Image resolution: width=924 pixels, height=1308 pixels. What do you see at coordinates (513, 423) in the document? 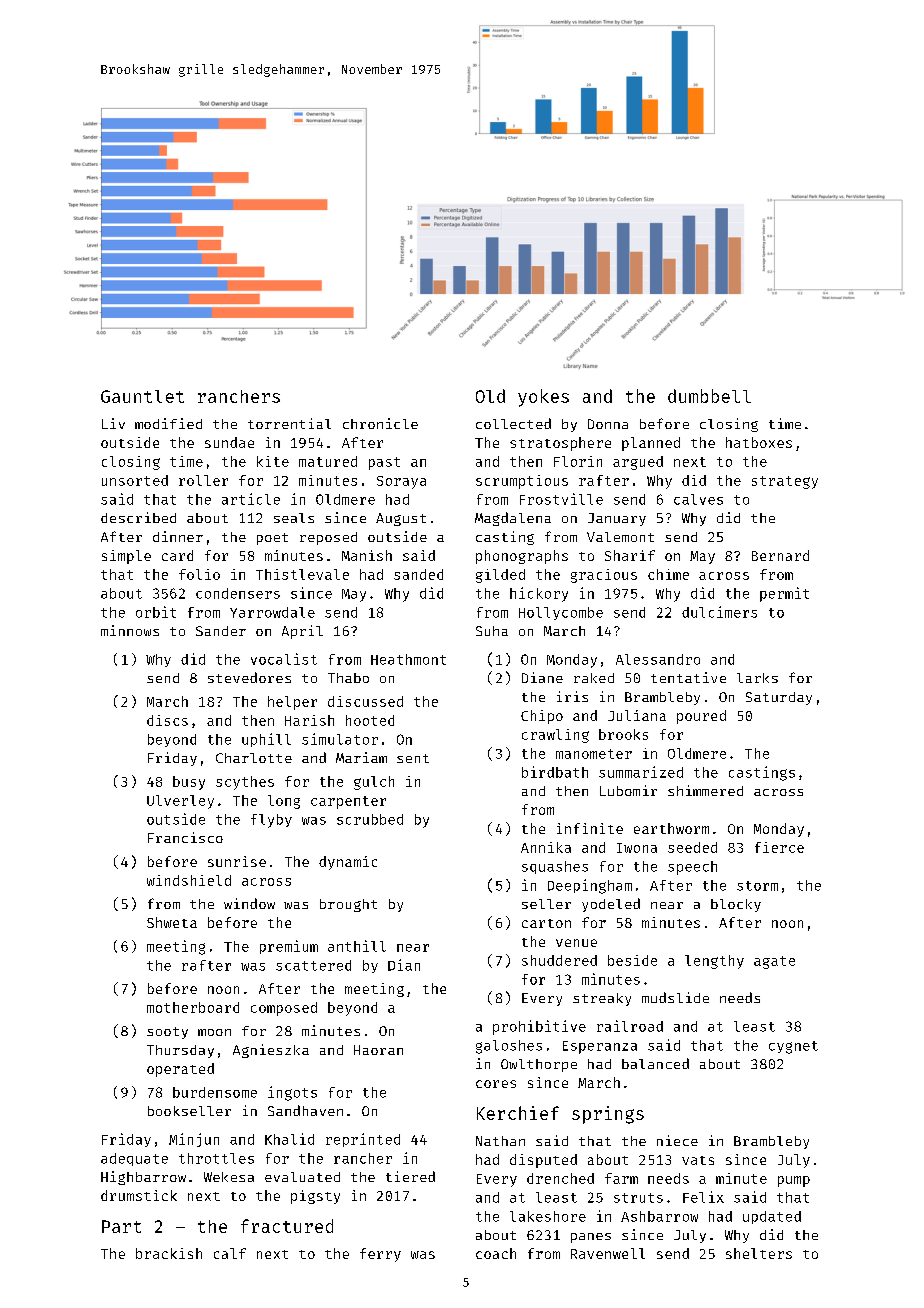
I see `collected` at bounding box center [513, 423].
